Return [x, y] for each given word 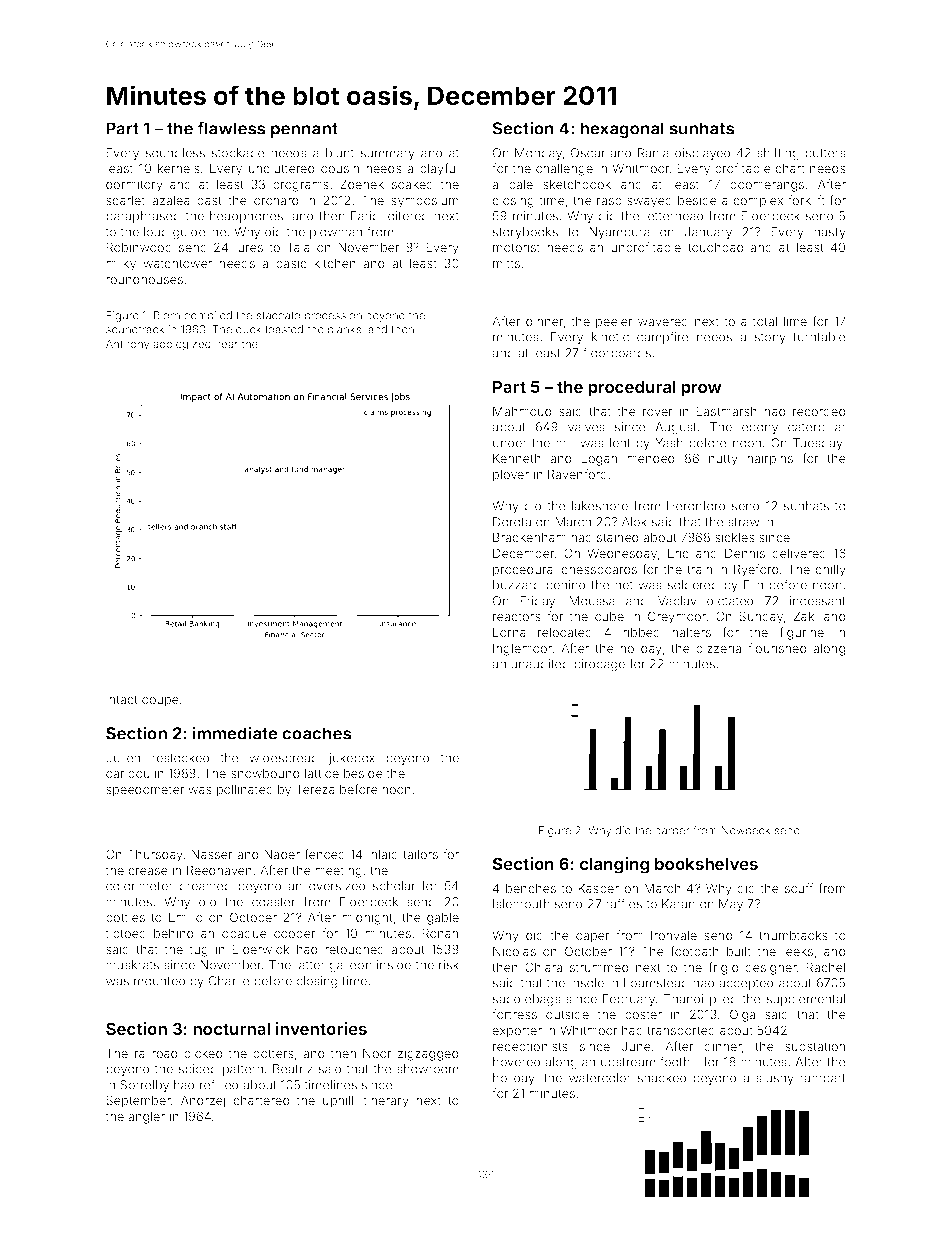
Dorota [512, 522]
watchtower [177, 263]
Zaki [805, 616]
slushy [775, 1079]
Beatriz [293, 1069]
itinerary [385, 1101]
